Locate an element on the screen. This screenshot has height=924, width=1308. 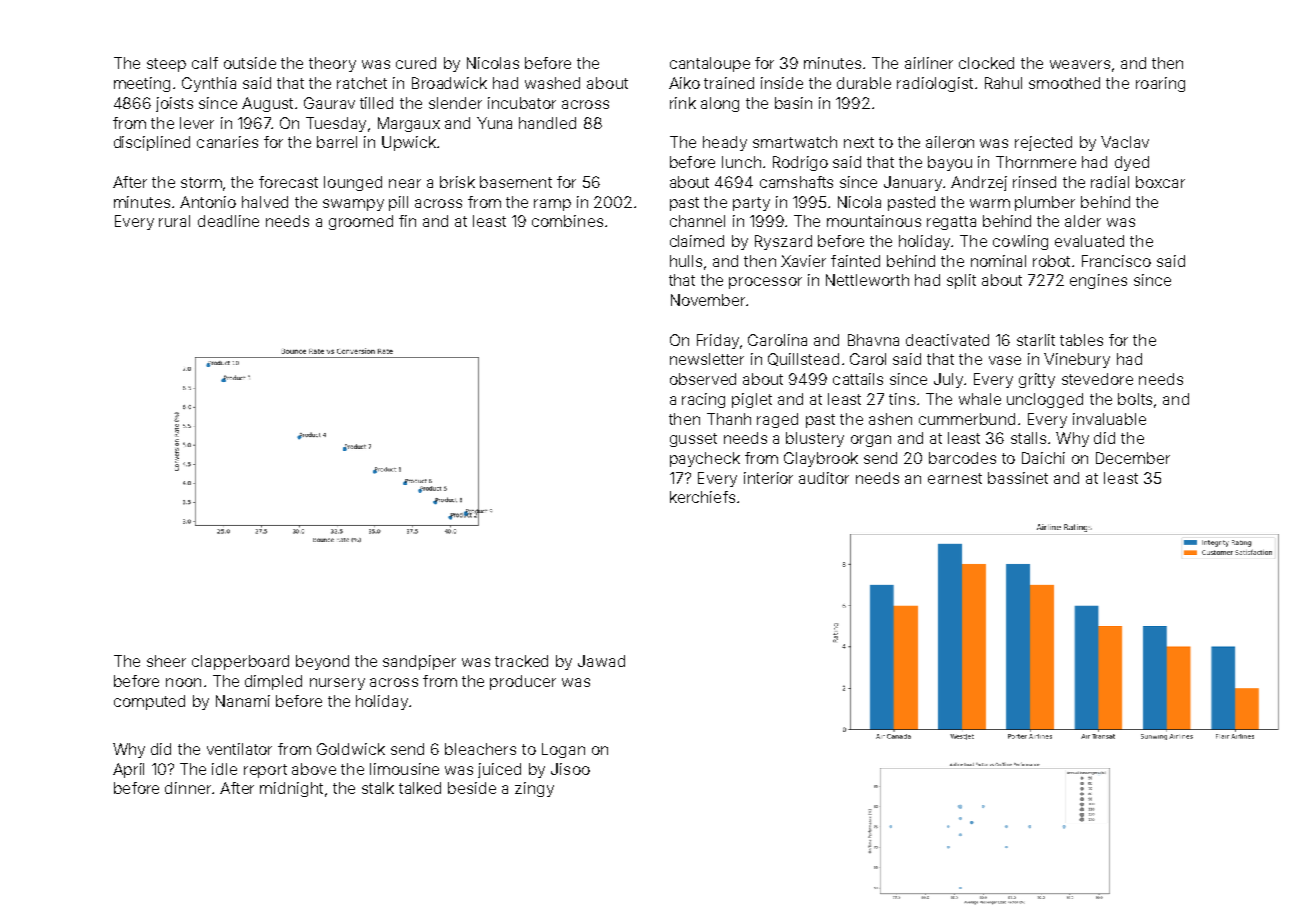
hulls is located at coordinates (686, 261).
